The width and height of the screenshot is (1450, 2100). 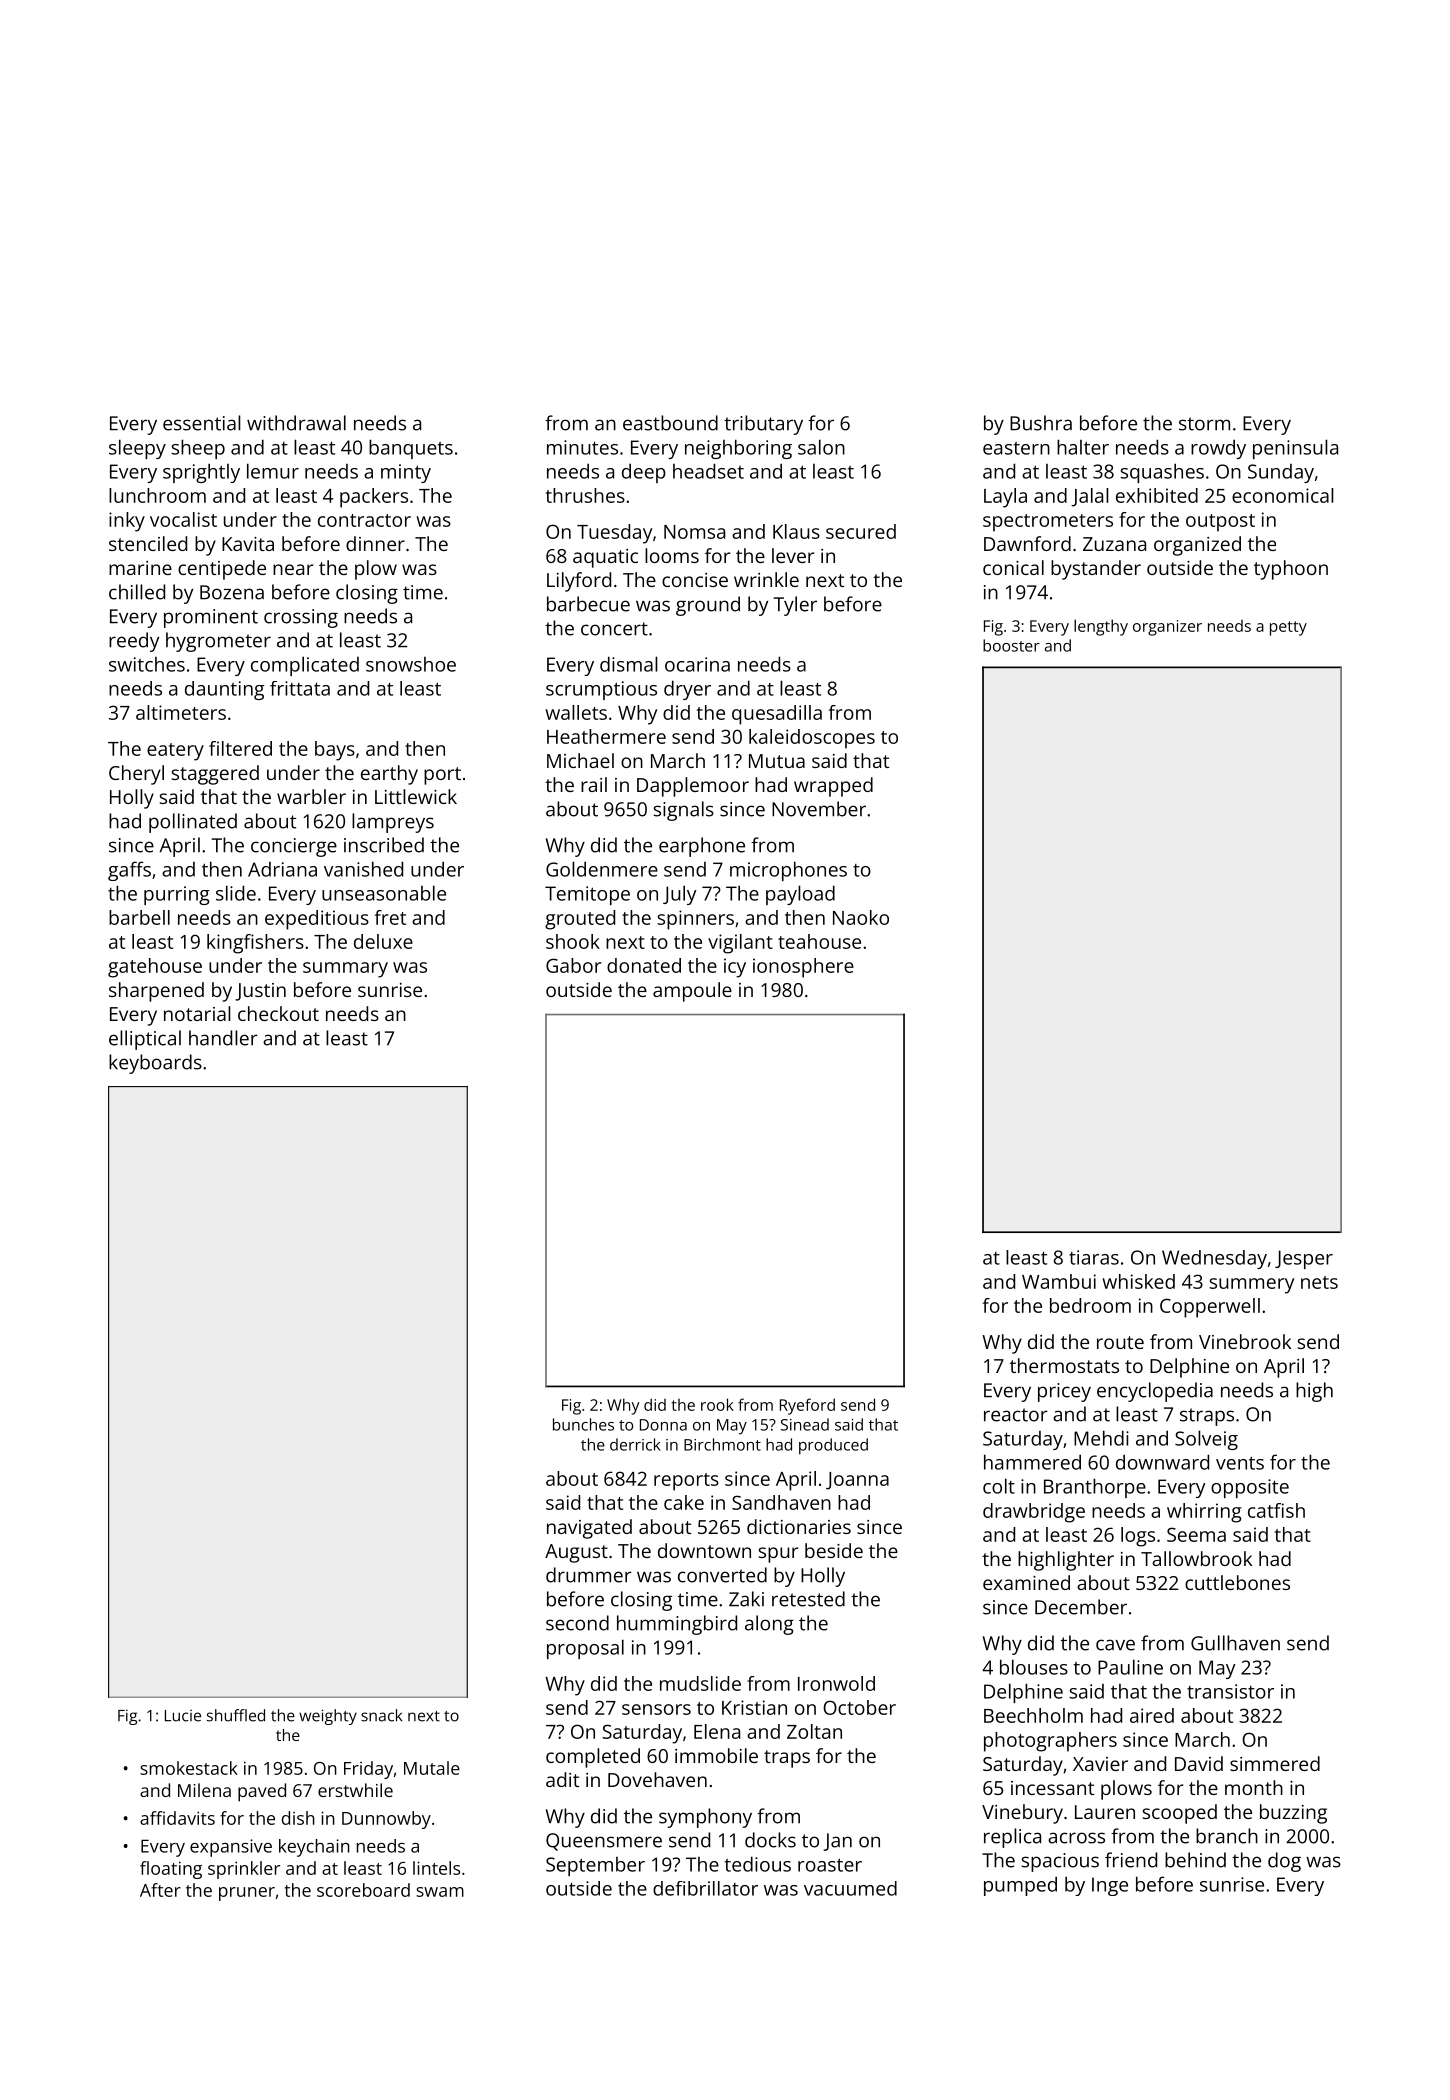 I want to click on whirring, so click(x=1204, y=1513).
